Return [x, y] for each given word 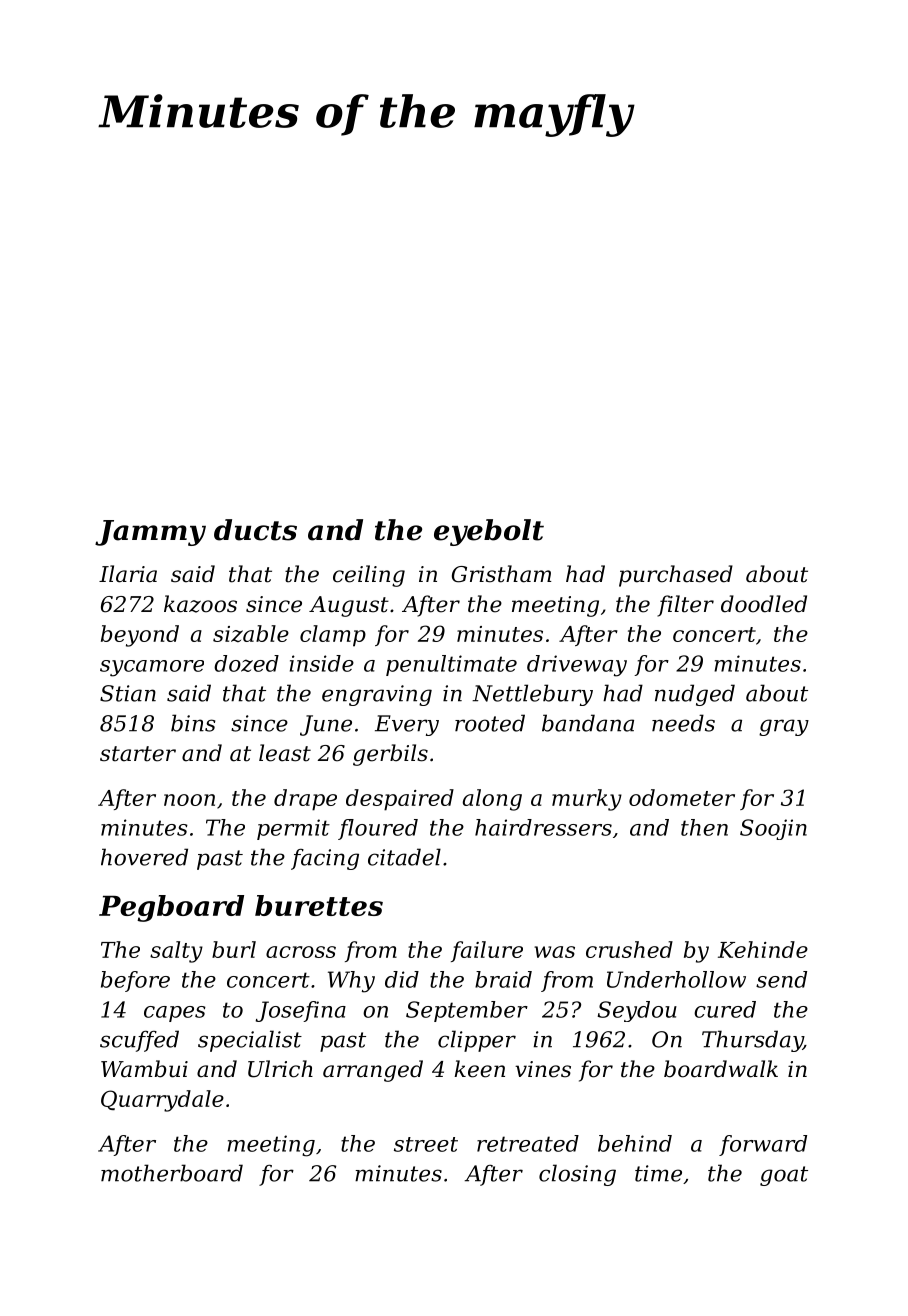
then [704, 827]
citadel [404, 857]
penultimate [451, 665]
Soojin [773, 829]
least [285, 753]
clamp [333, 636]
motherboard [172, 1173]
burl [234, 949]
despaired [400, 800]
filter [685, 606]
